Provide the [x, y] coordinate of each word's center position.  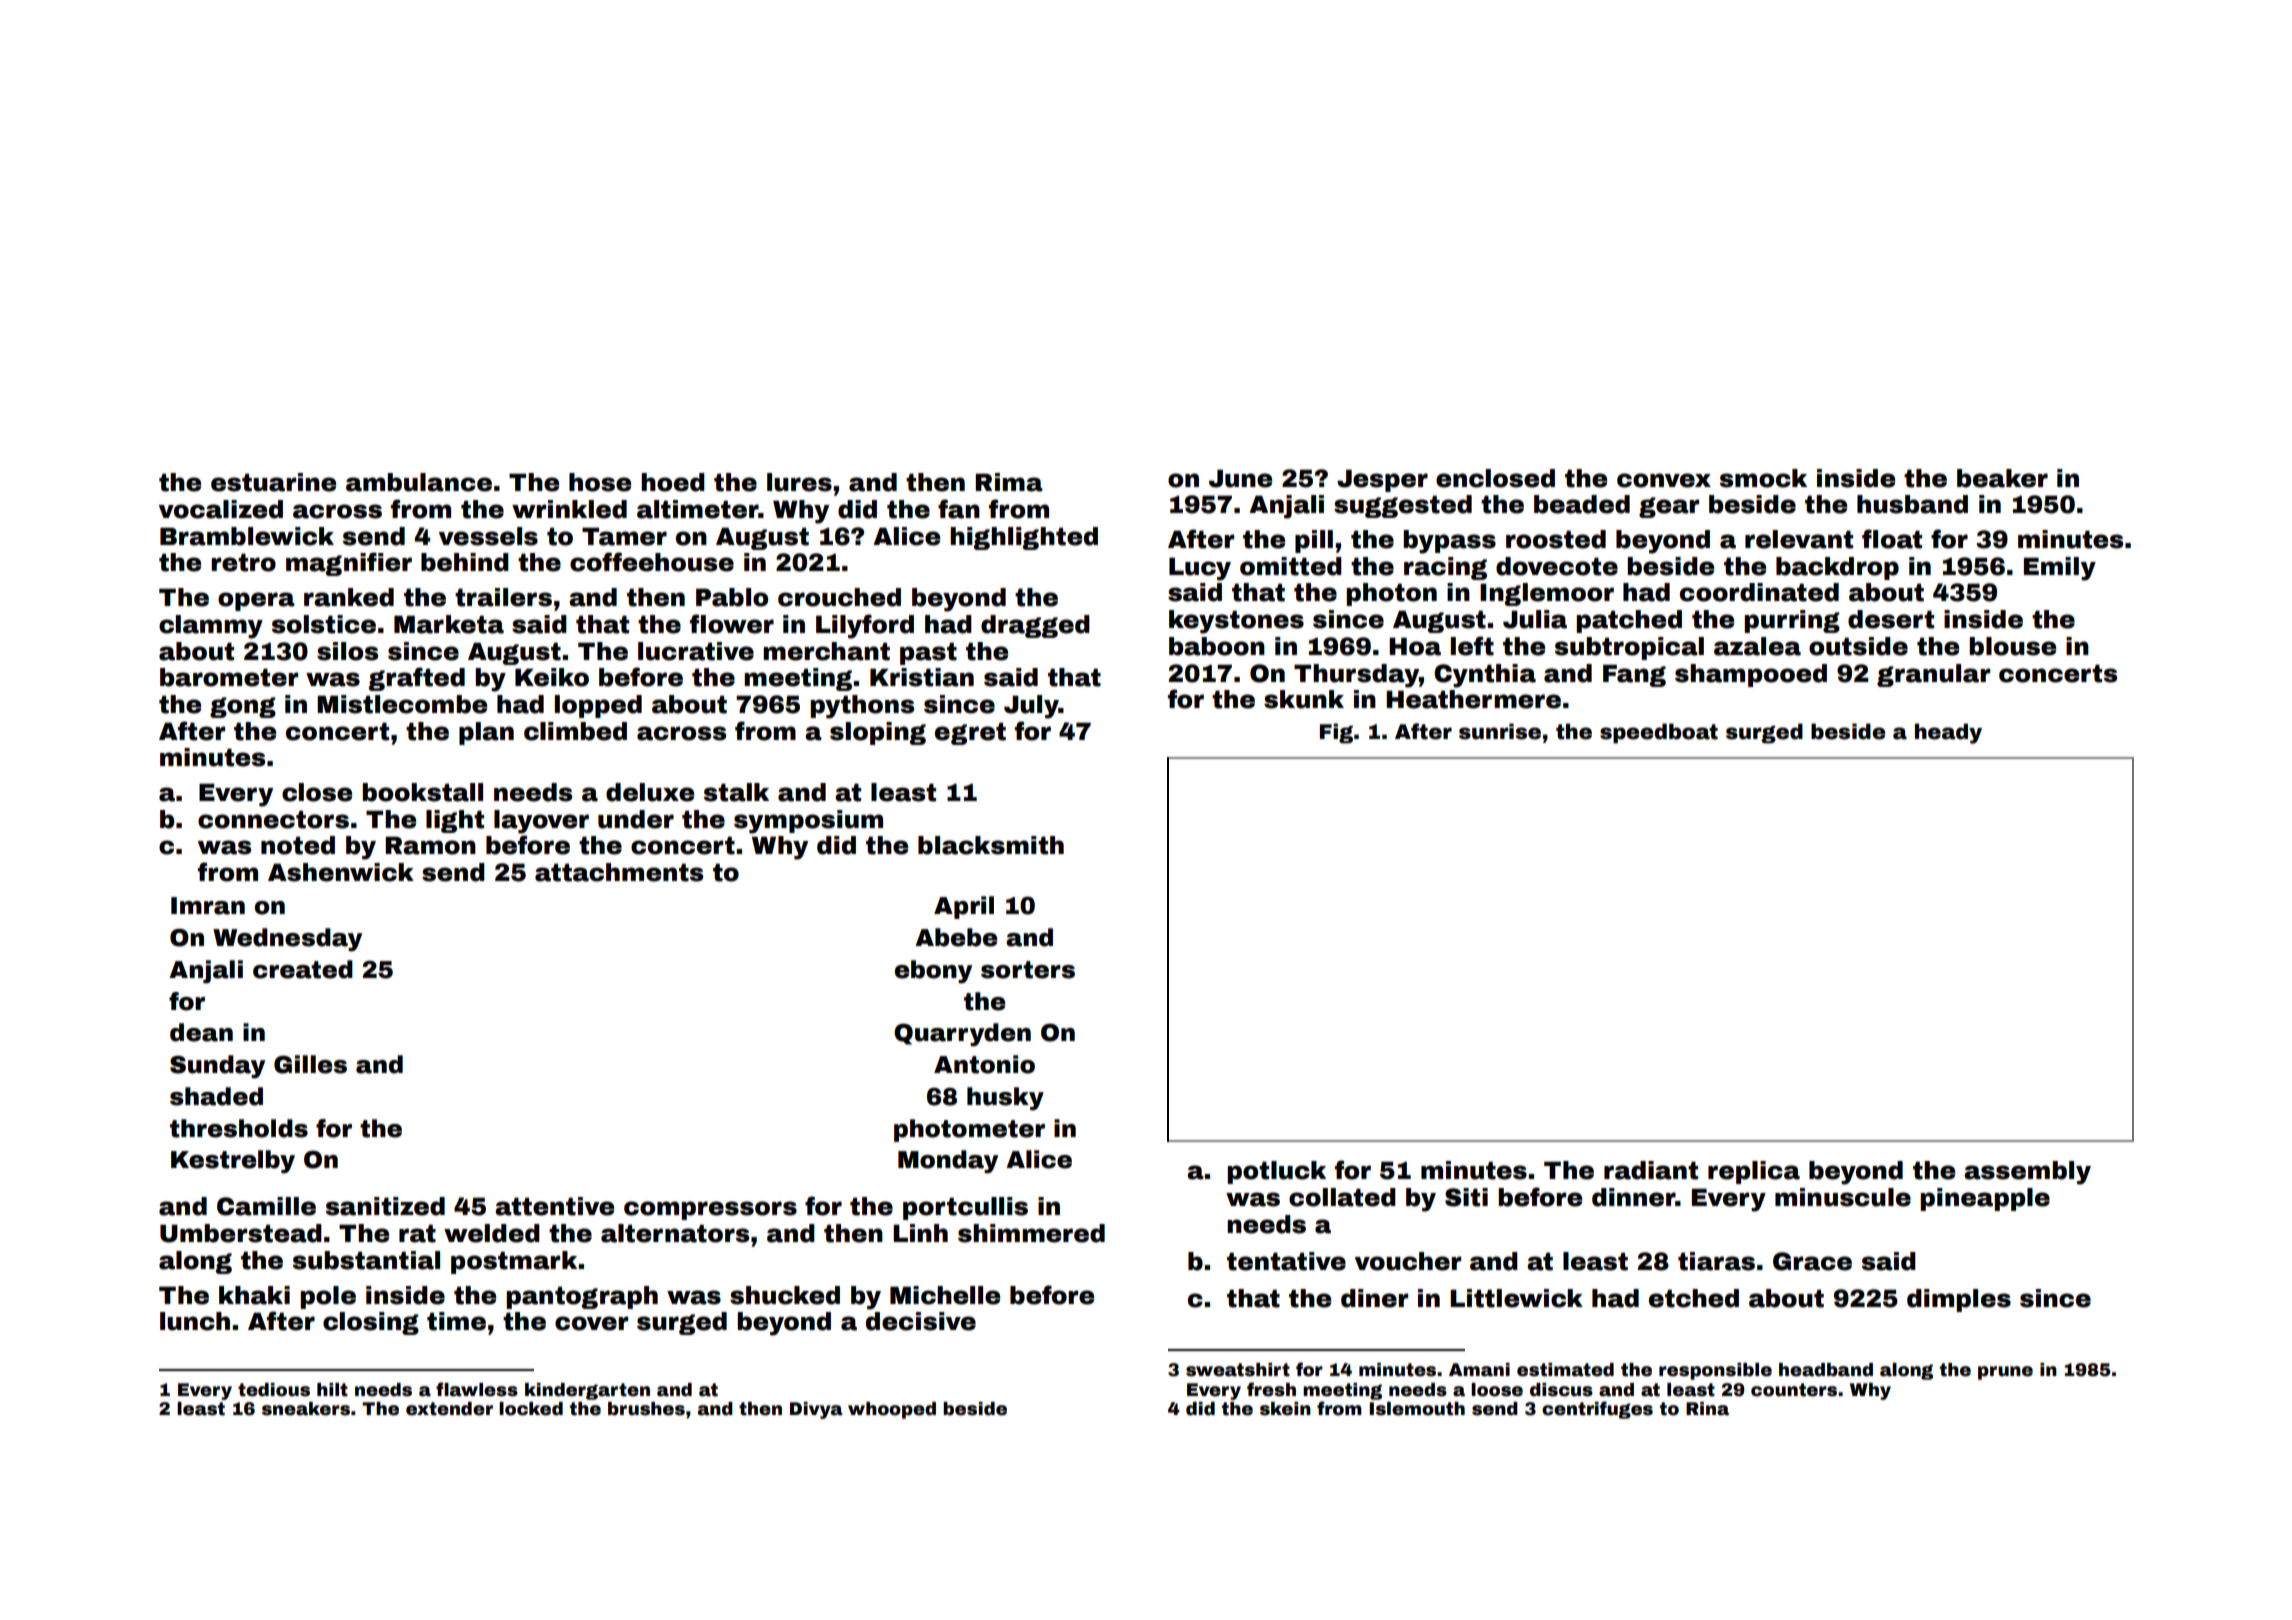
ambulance [419, 482]
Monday [948, 1162]
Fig [1336, 733]
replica [1754, 1172]
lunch [195, 1321]
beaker [2002, 478]
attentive [554, 1206]
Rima [1009, 482]
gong [243, 707]
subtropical [1629, 648]
